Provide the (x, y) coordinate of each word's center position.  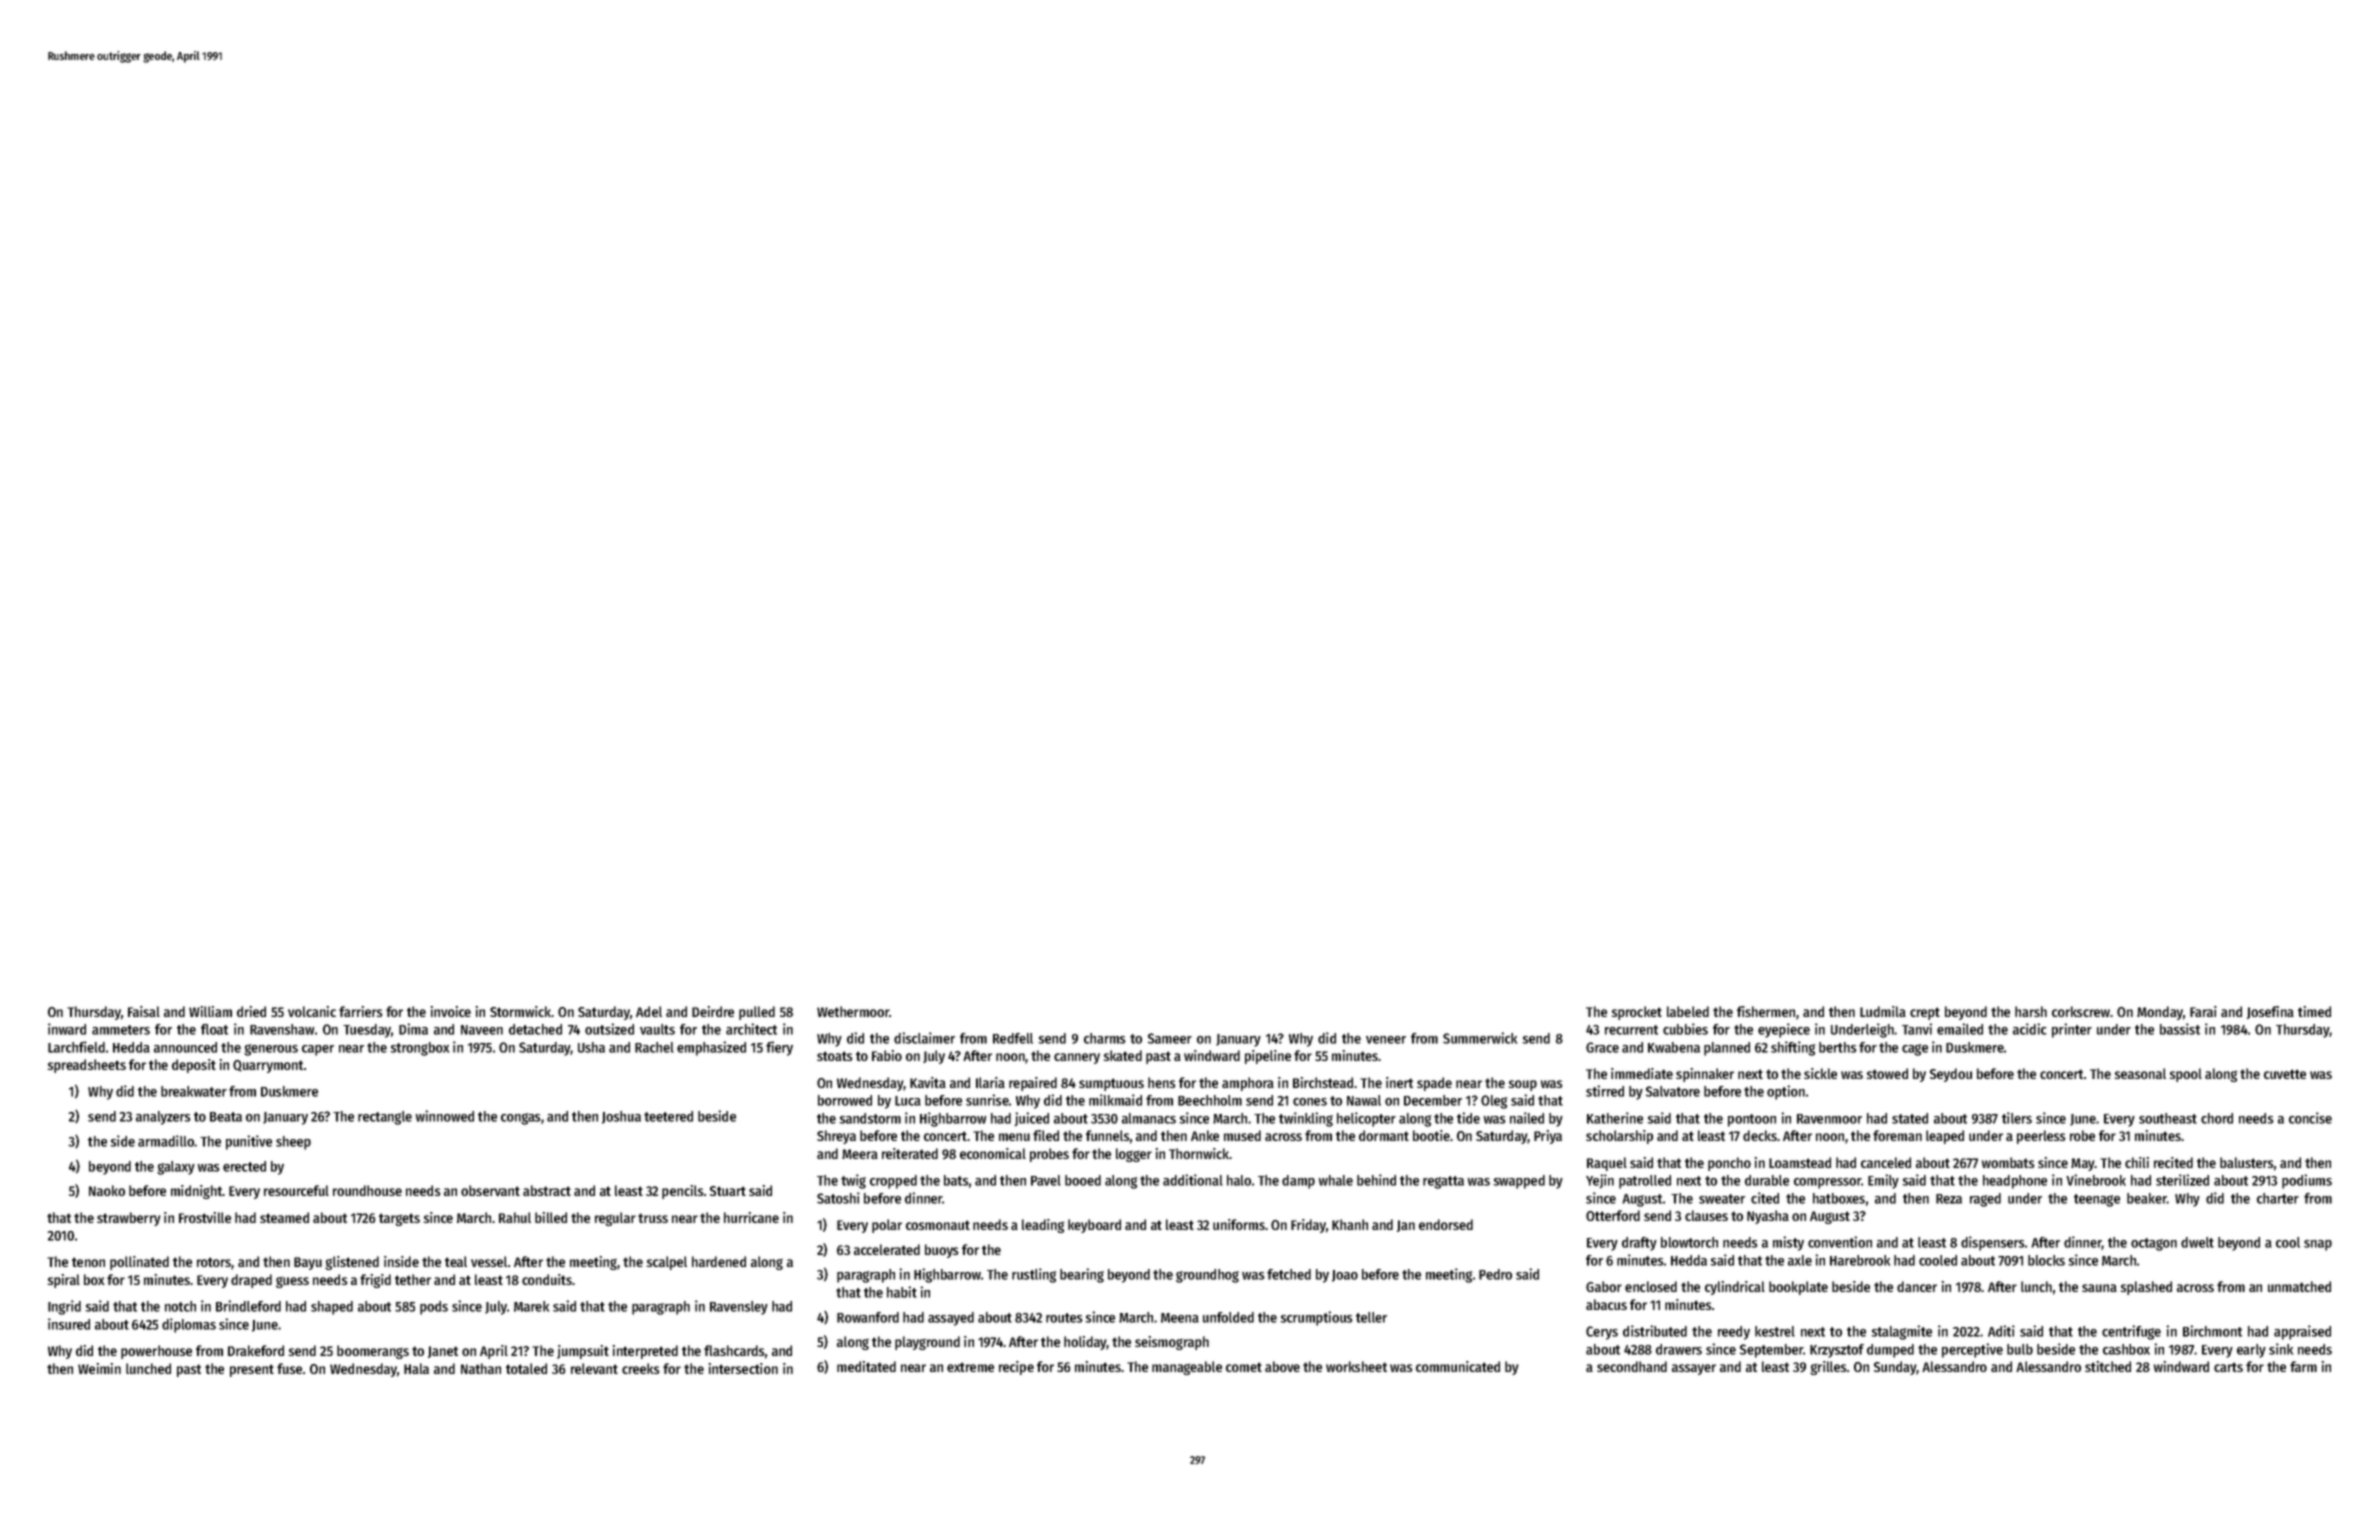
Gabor (1604, 1286)
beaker (2147, 1198)
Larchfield (76, 1047)
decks (1760, 1135)
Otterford (1613, 1215)
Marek (531, 1306)
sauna (2099, 1288)
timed (2314, 1011)
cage (1915, 1050)
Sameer (1170, 1038)
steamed (284, 1217)
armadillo (166, 1141)
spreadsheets (87, 1066)
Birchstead (1323, 1082)
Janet (443, 1352)
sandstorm (870, 1118)
